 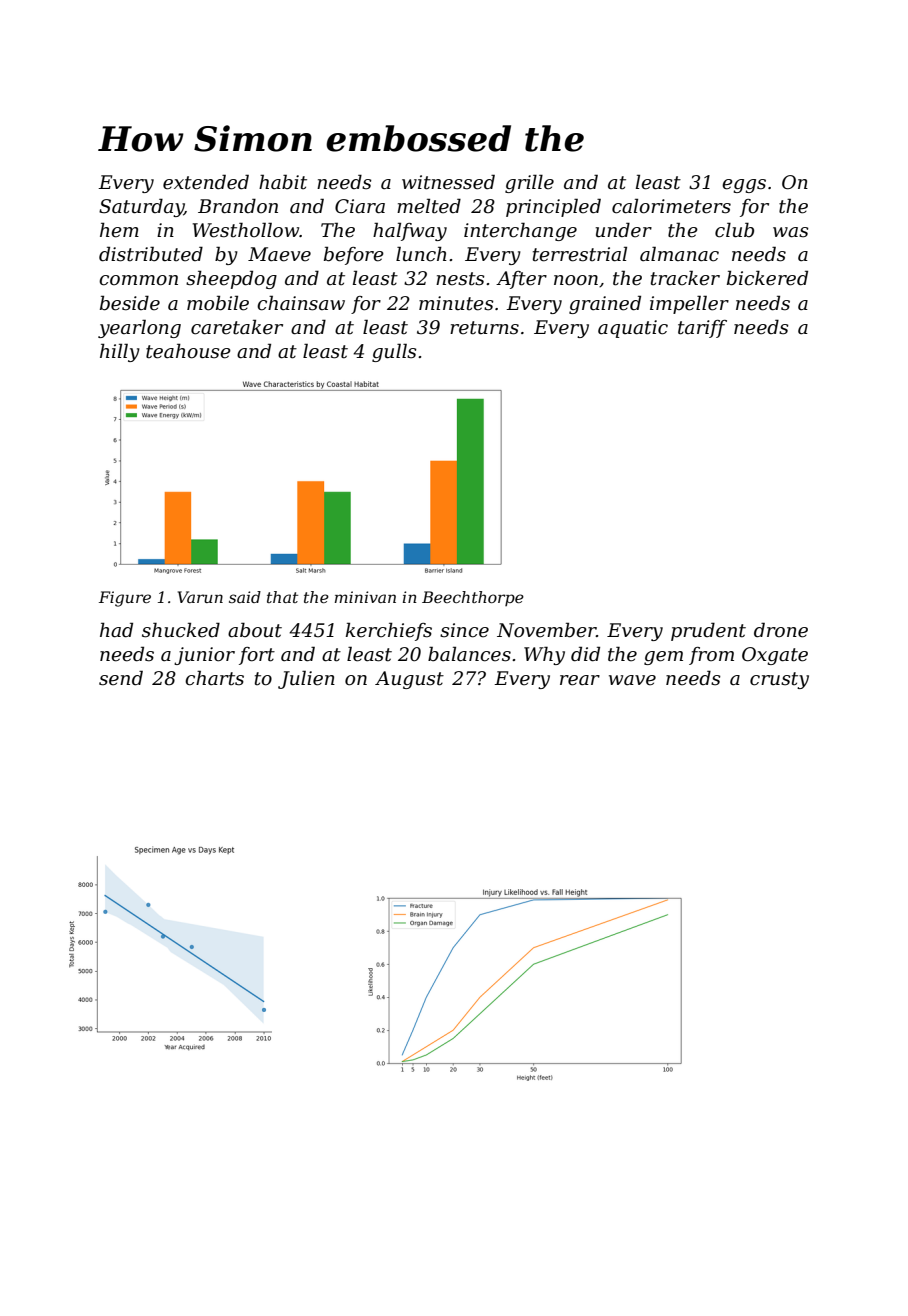 What do you see at coordinates (484, 328) in the screenshot?
I see `returns` at bounding box center [484, 328].
